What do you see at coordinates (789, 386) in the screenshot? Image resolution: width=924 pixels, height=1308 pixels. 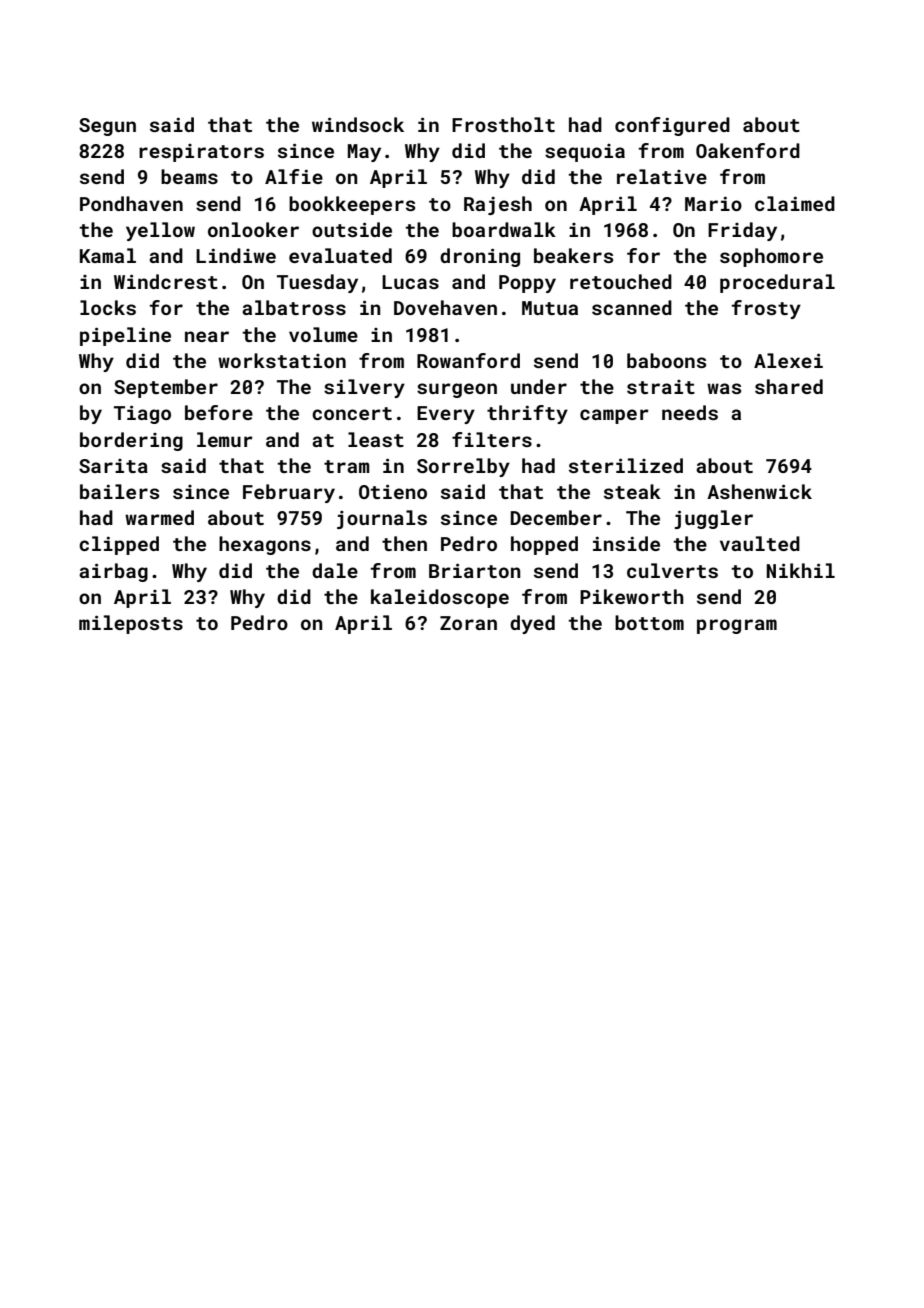 I see `shared` at bounding box center [789, 386].
